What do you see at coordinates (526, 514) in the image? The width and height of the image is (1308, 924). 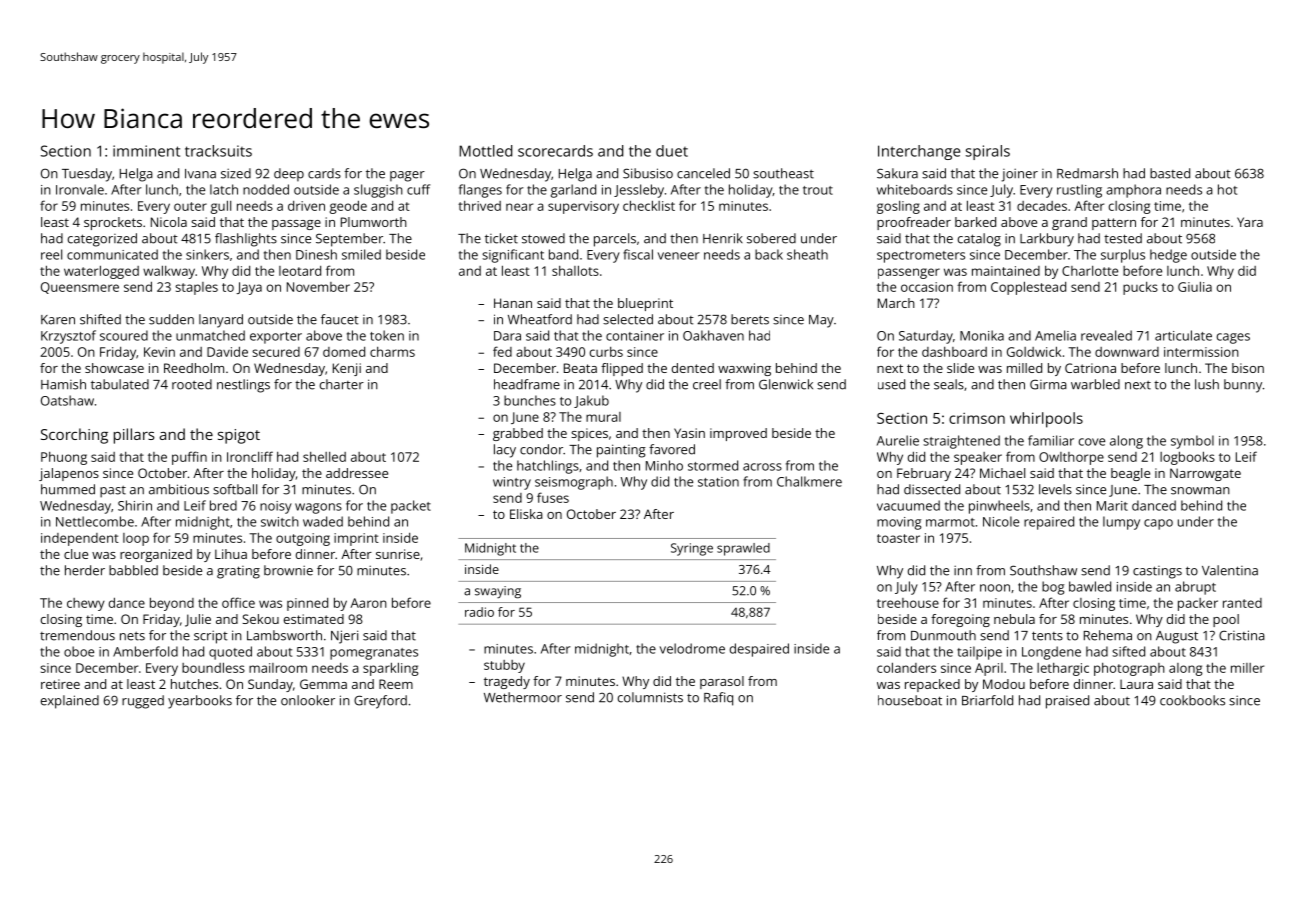 I see `Eliska` at bounding box center [526, 514].
